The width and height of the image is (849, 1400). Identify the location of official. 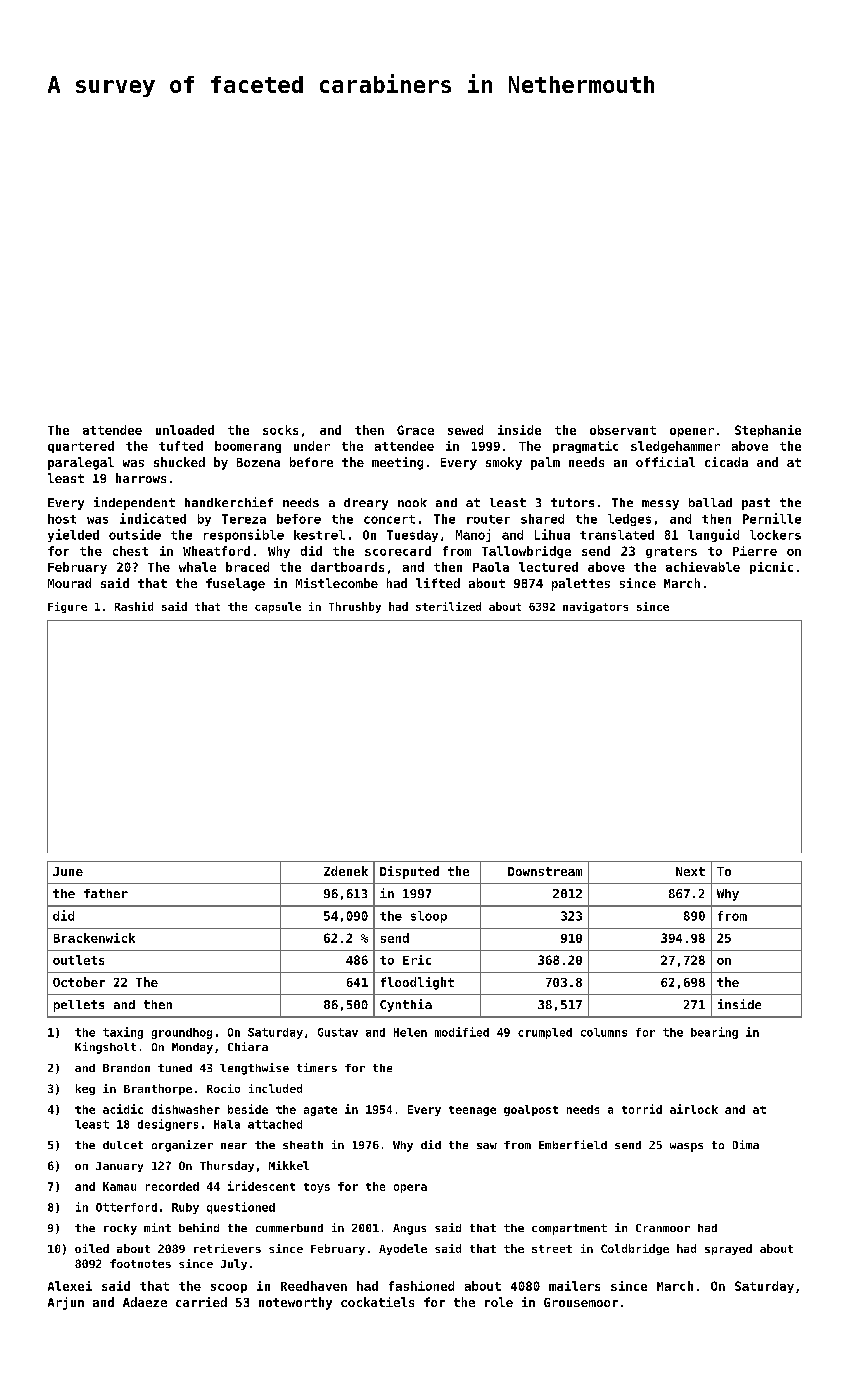
(665, 462).
